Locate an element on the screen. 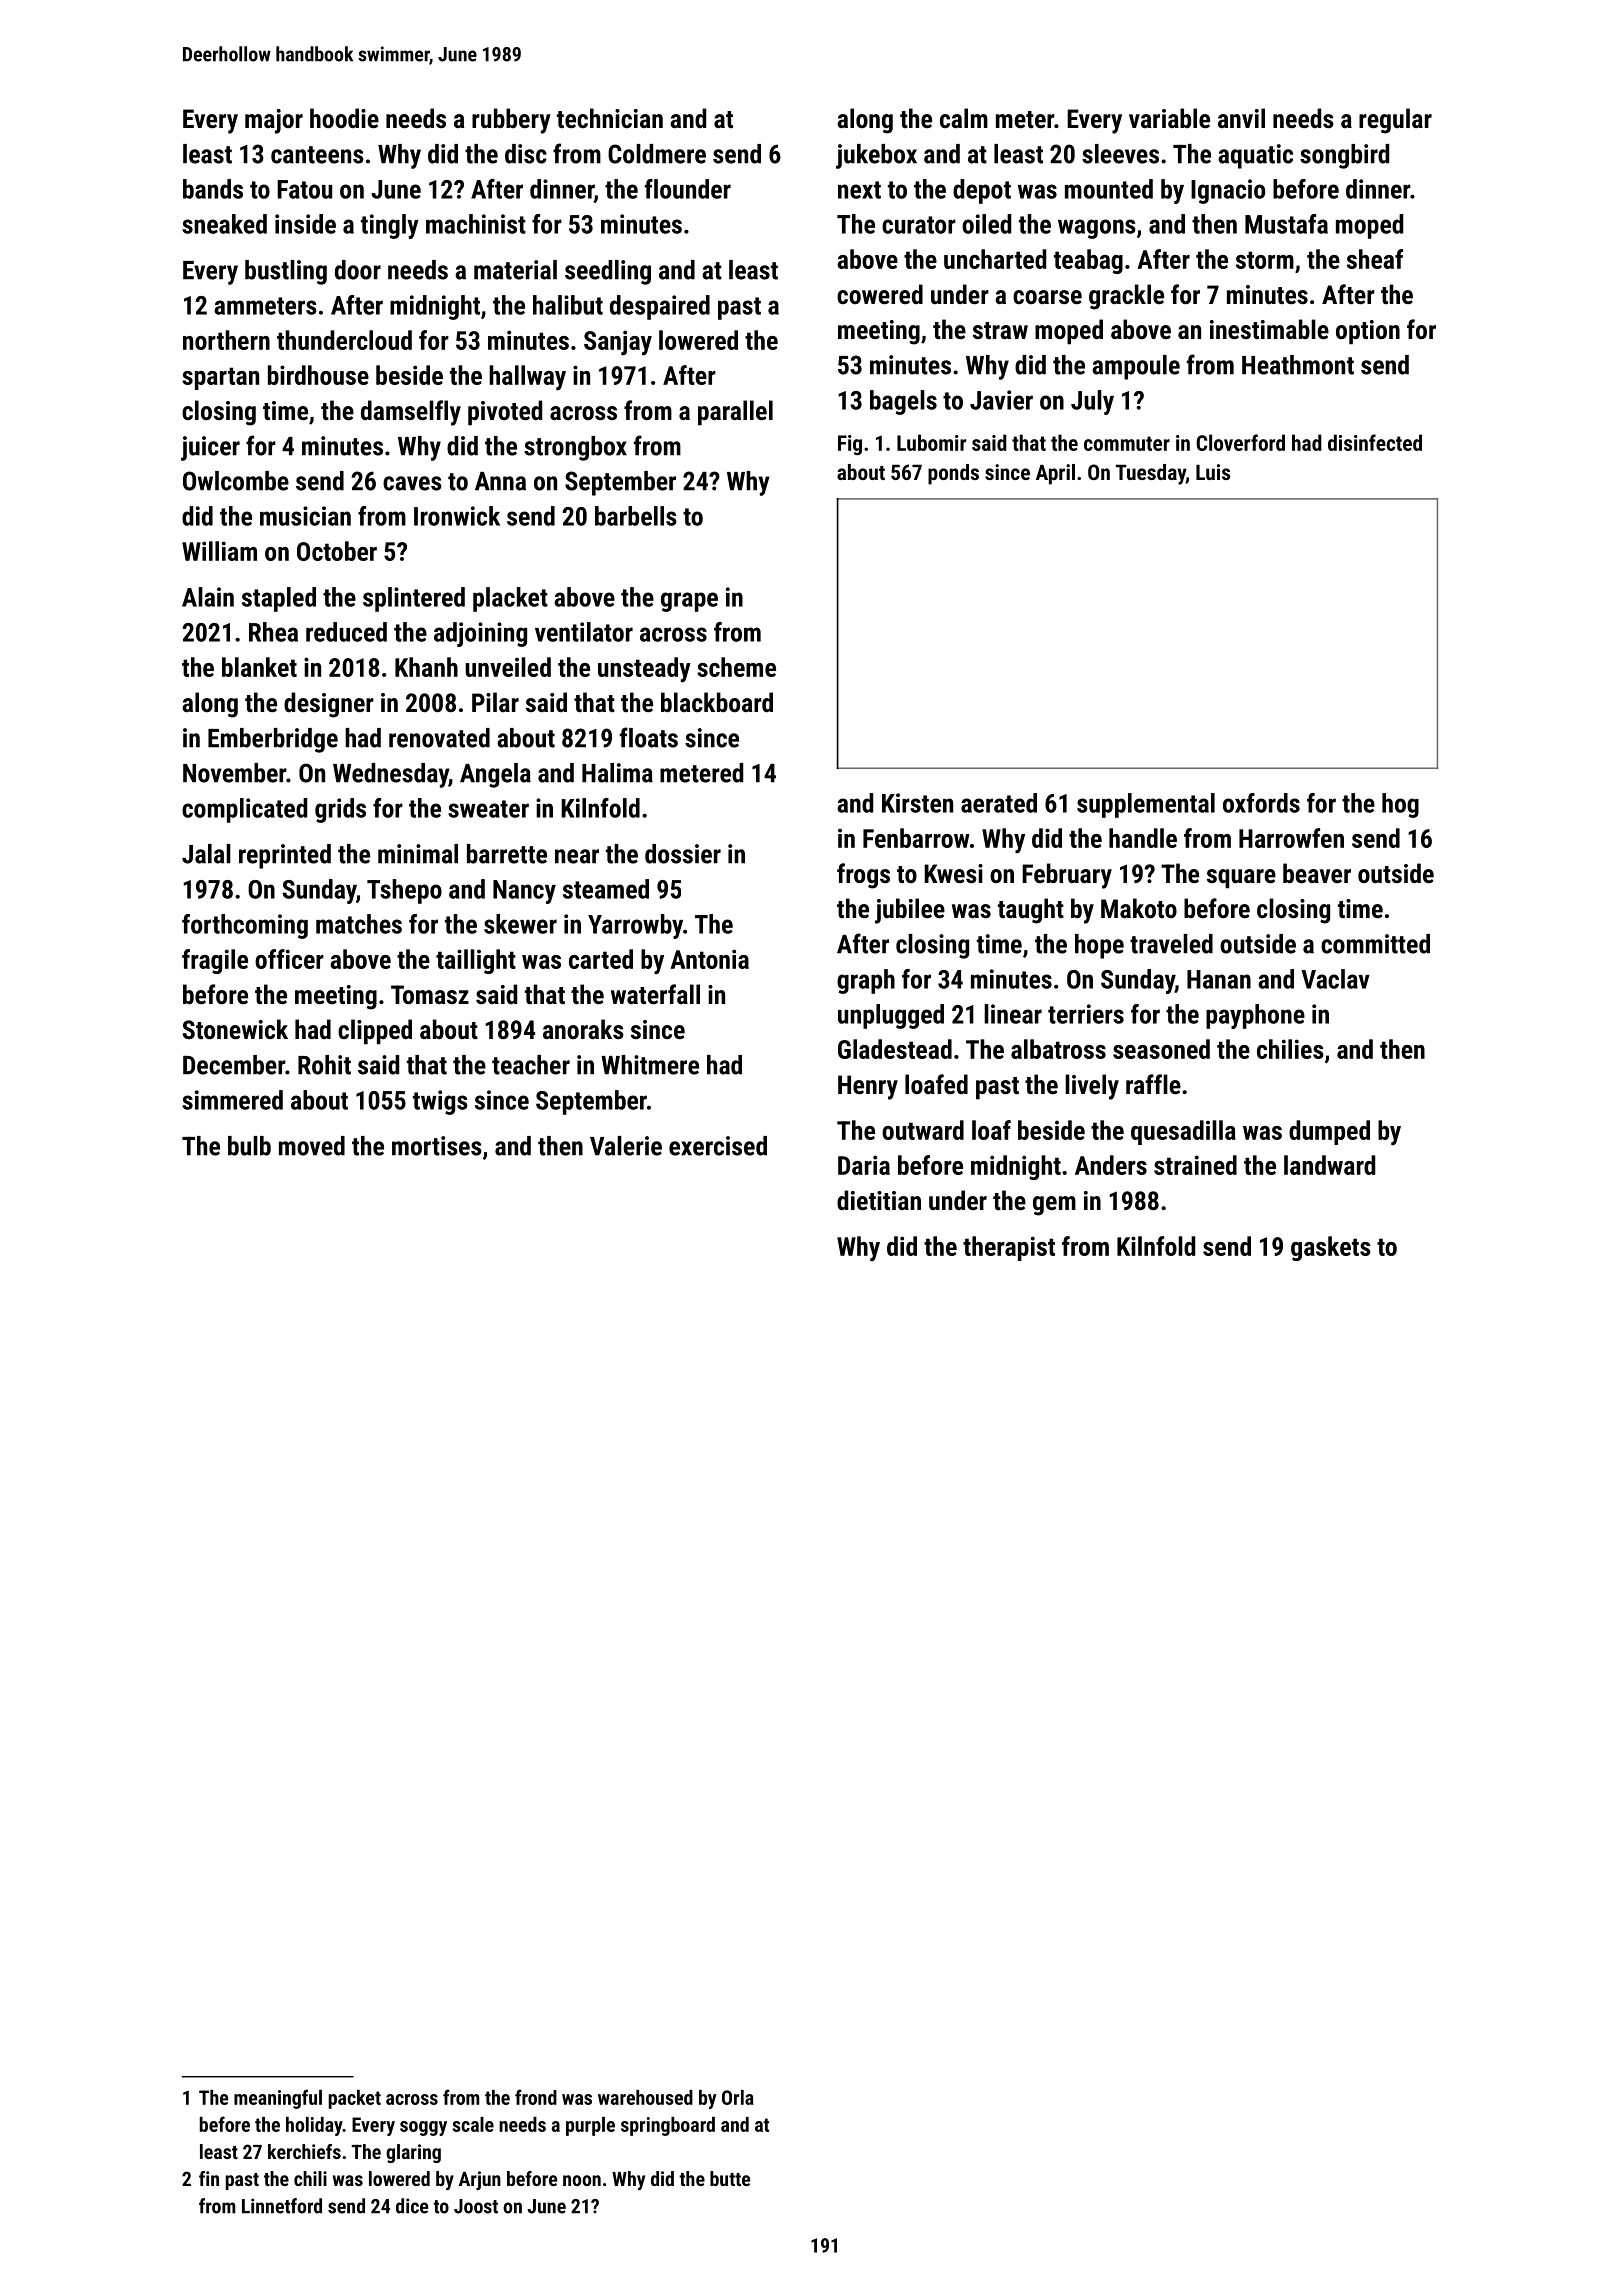 This screenshot has height=2292, width=1620. strained is located at coordinates (1195, 1165).
